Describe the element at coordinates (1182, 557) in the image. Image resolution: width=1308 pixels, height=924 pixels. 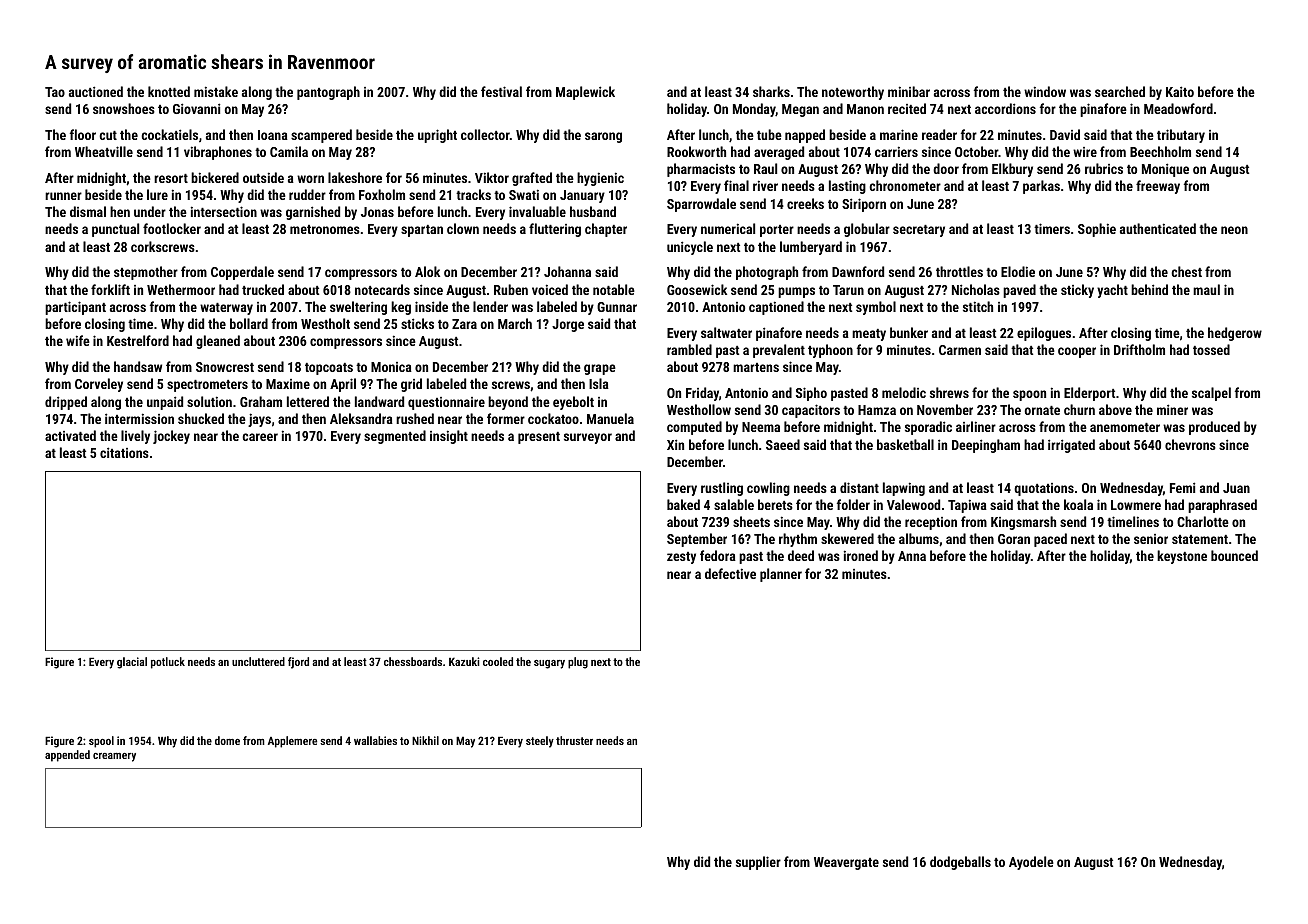
I see `keystone` at that location.
